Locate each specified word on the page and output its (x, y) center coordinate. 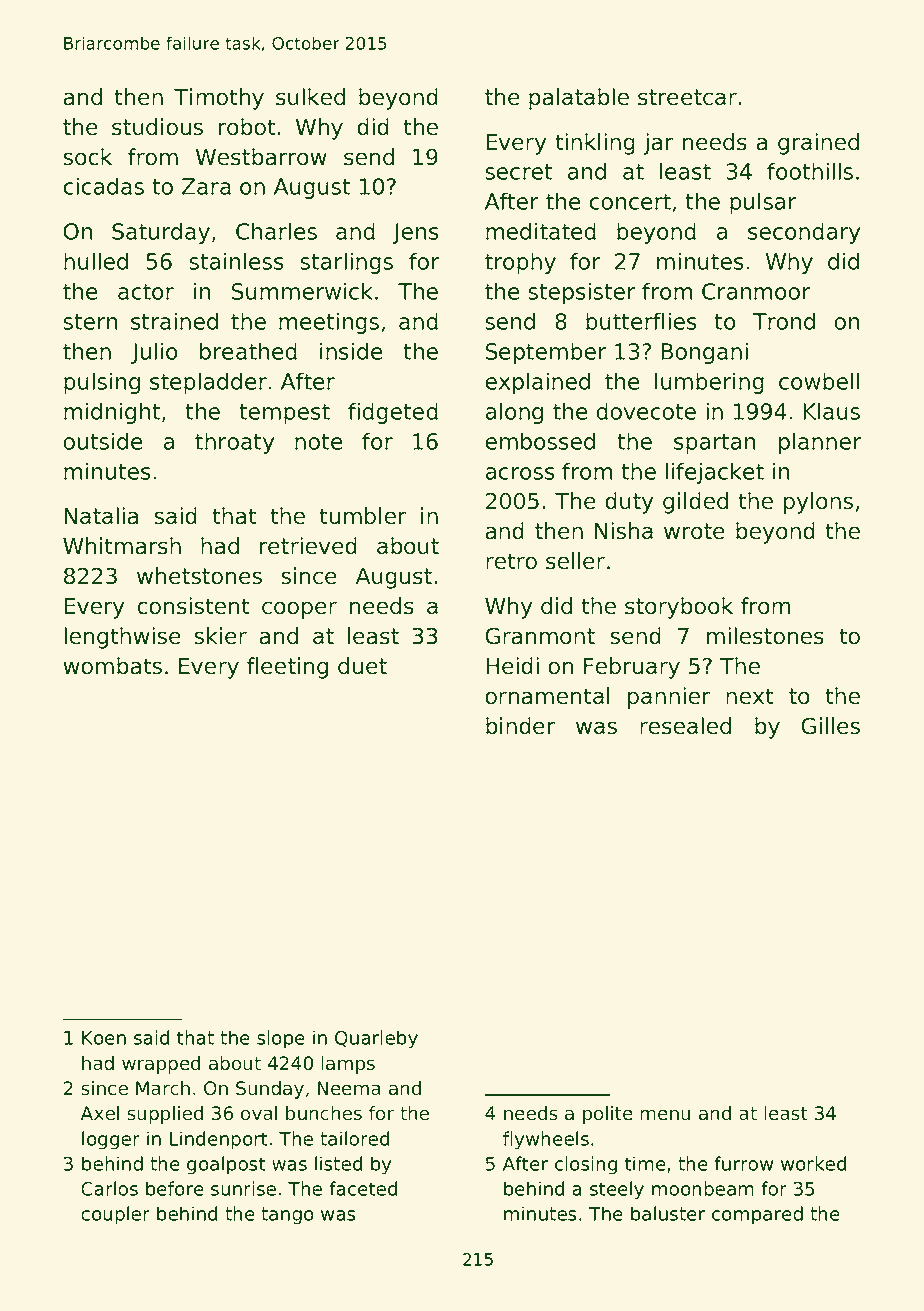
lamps (348, 1065)
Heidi (512, 666)
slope (281, 1039)
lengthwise (122, 638)
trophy (520, 263)
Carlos (109, 1188)
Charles (276, 231)
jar (658, 144)
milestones (765, 636)
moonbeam (703, 1188)
